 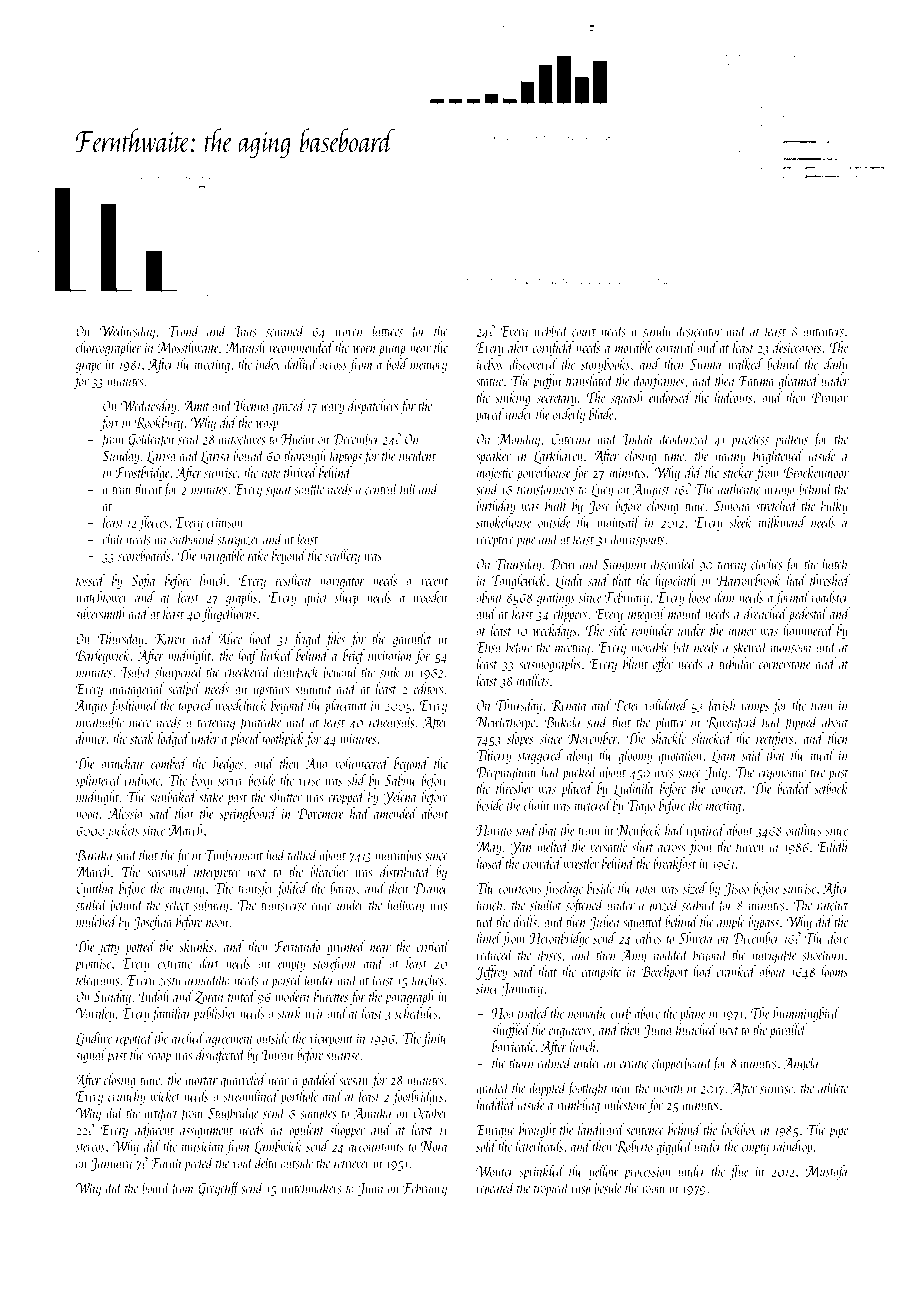 What do you see at coordinates (562, 564) in the screenshot?
I see `Dewi` at bounding box center [562, 564].
